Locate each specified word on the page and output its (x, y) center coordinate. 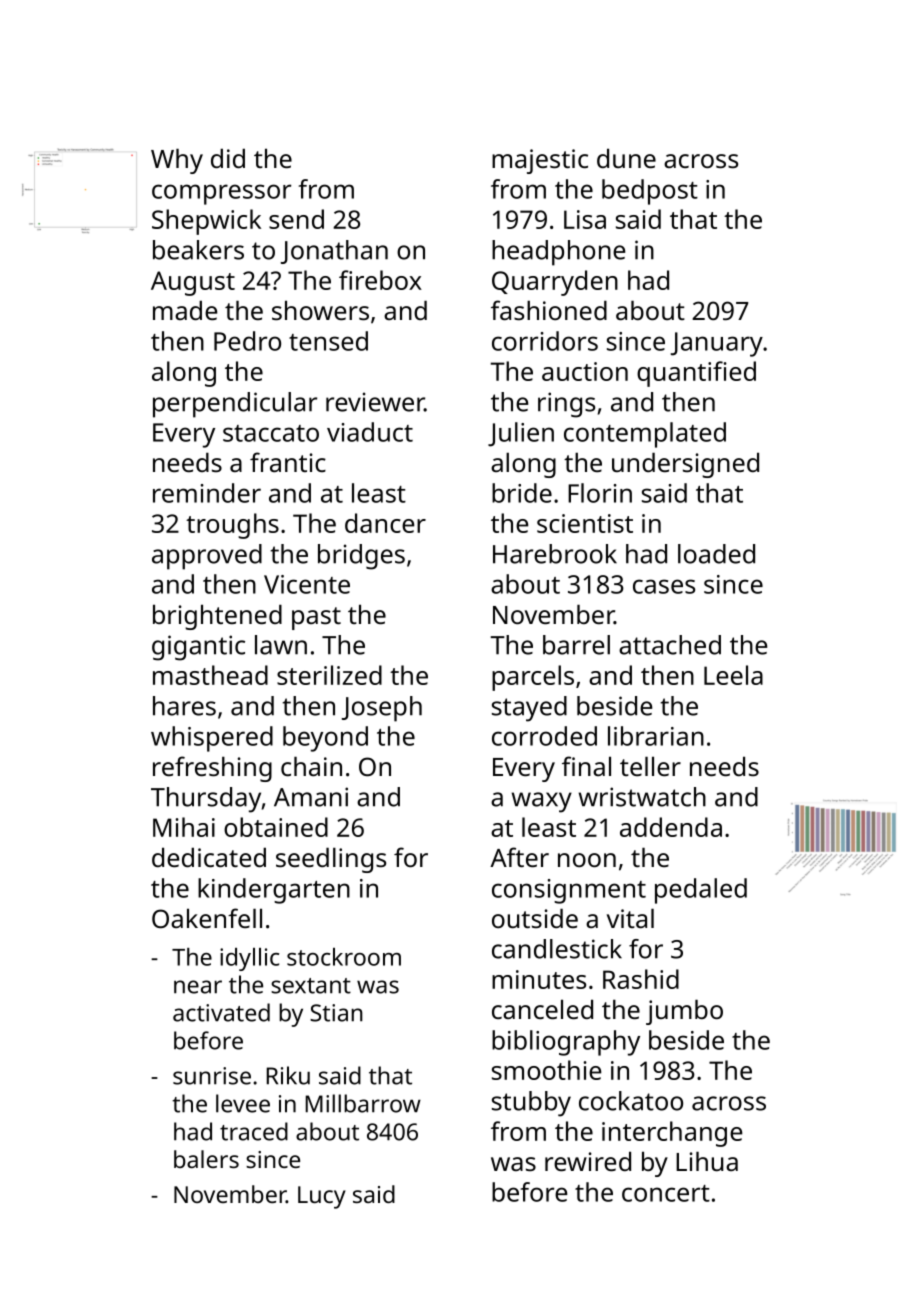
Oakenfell (207, 918)
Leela (733, 675)
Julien (521, 434)
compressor (221, 194)
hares (184, 706)
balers (206, 1159)
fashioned (549, 310)
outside (535, 918)
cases (664, 586)
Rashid (641, 979)
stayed (529, 709)
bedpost (650, 192)
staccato (271, 433)
